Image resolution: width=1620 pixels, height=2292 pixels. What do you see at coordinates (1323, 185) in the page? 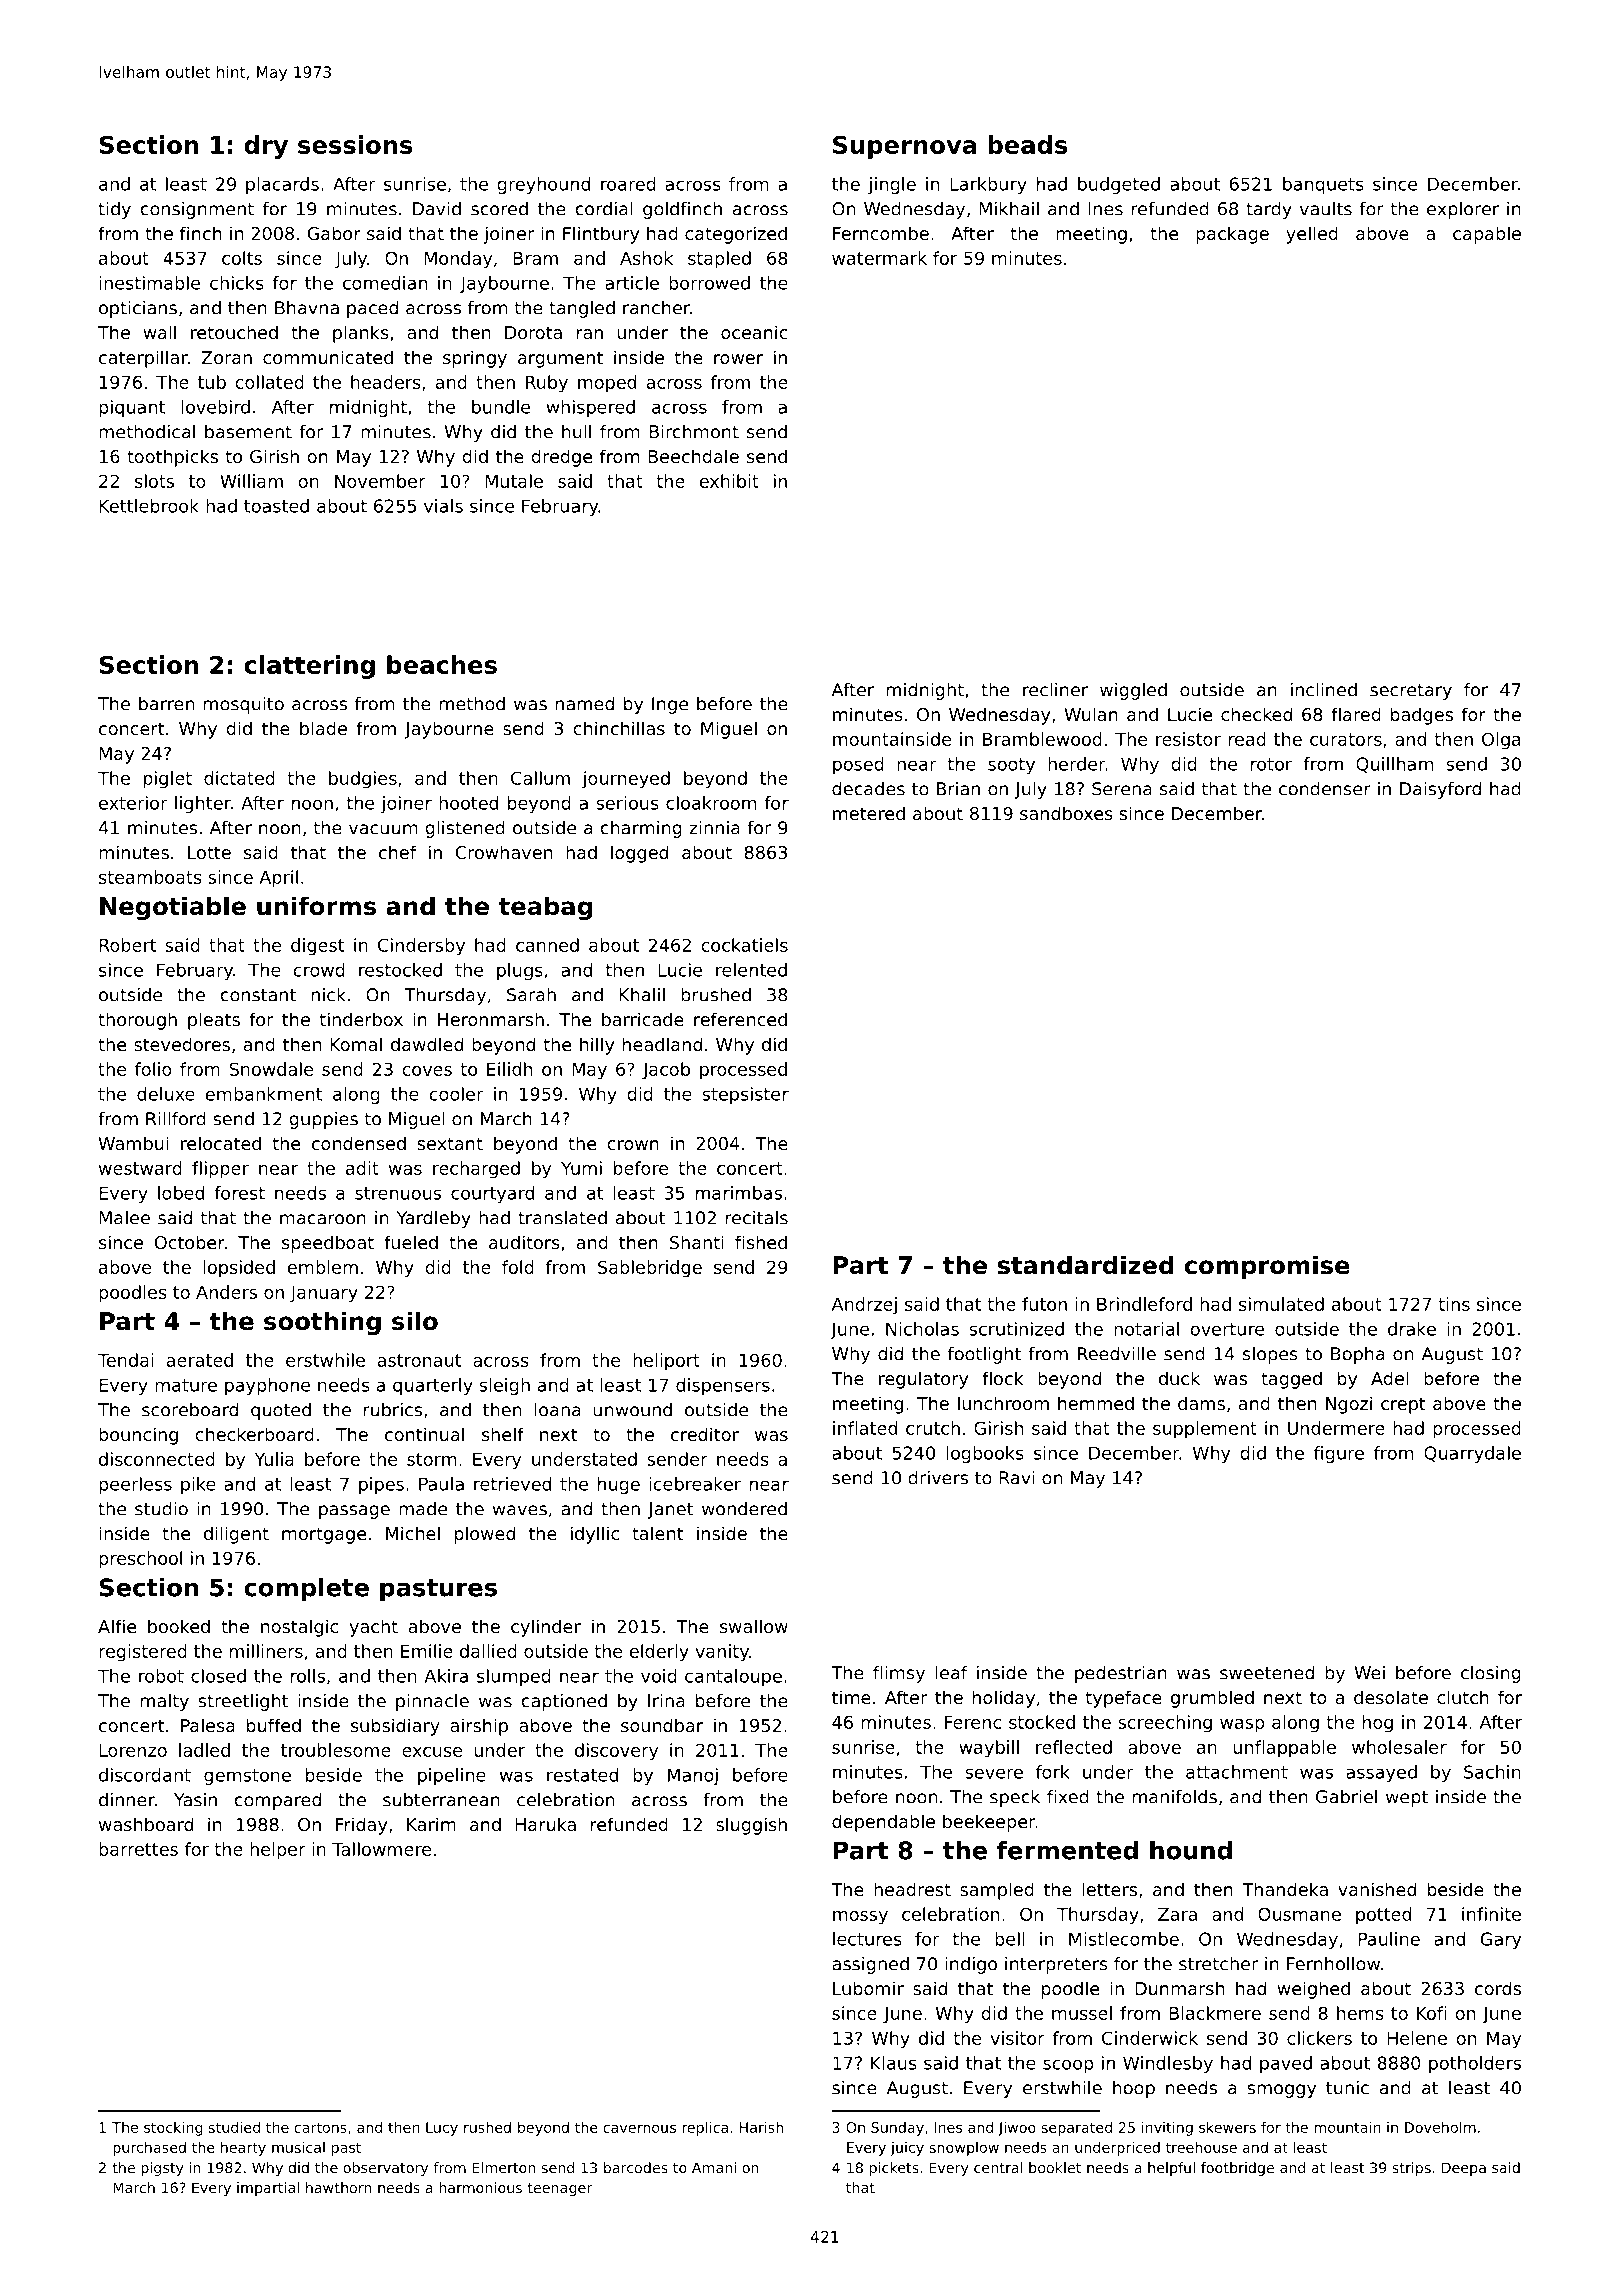
I see `banquets` at bounding box center [1323, 185].
